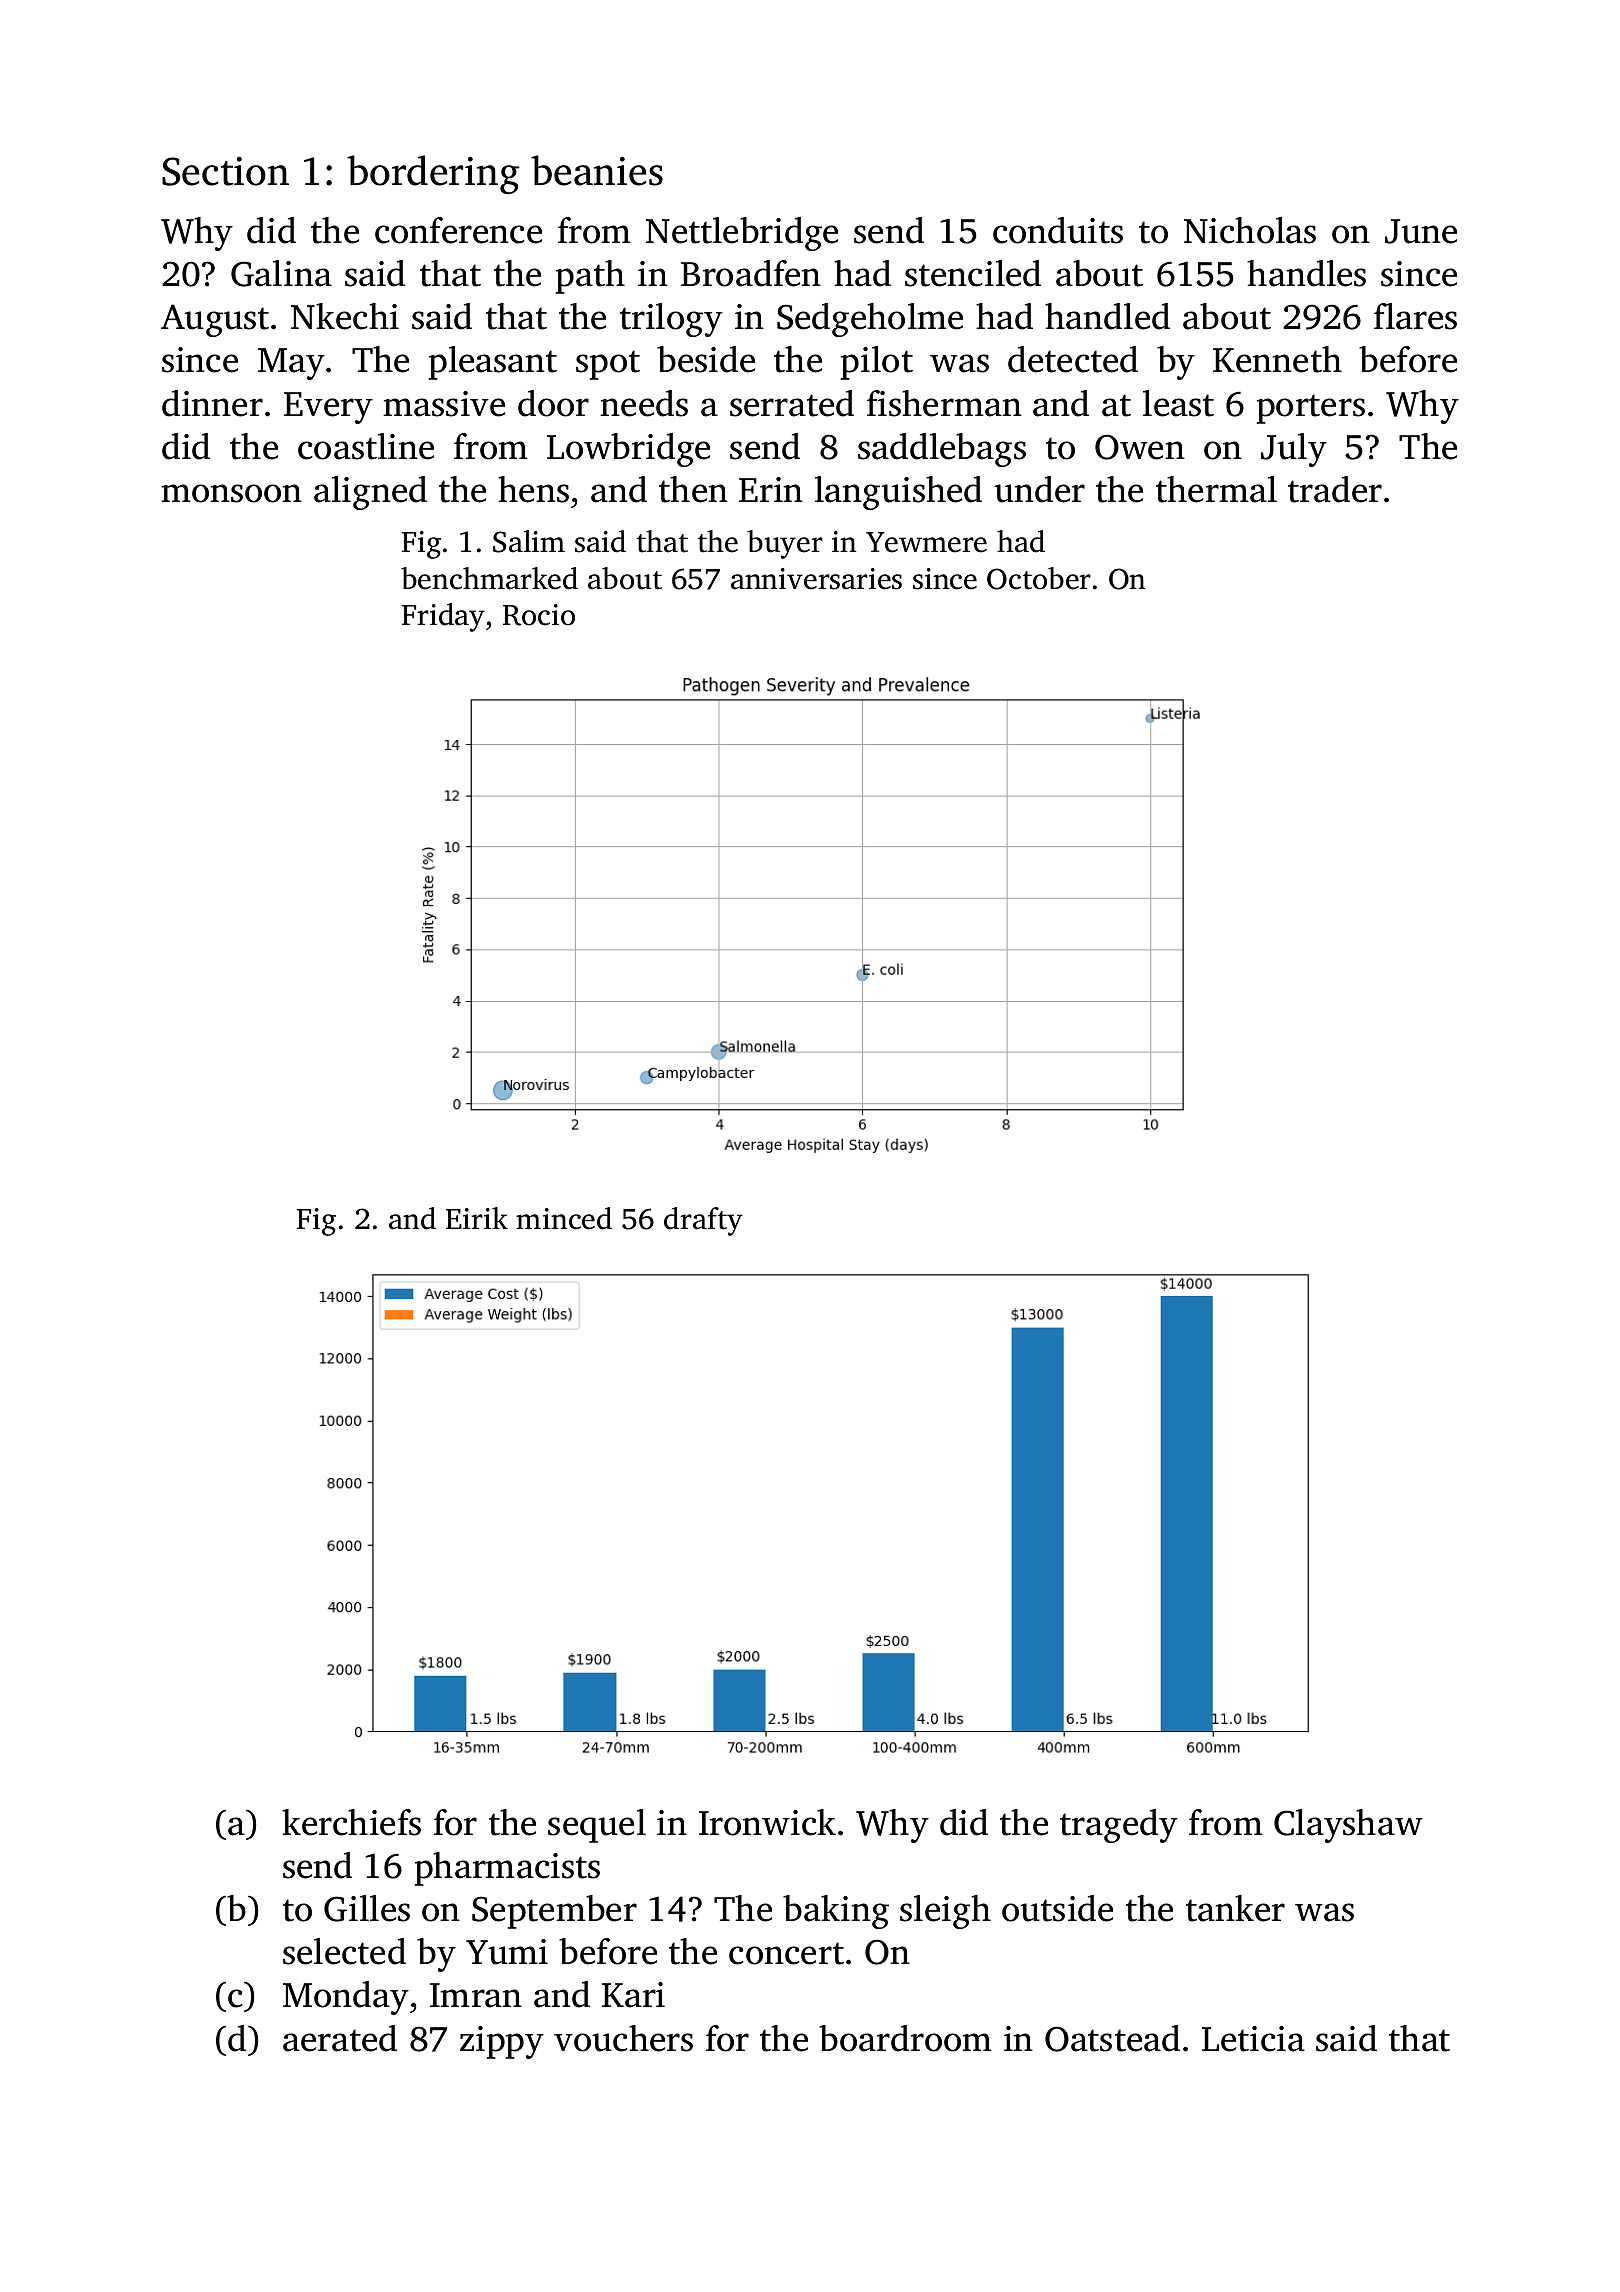  What do you see at coordinates (444, 404) in the screenshot?
I see `massive` at bounding box center [444, 404].
